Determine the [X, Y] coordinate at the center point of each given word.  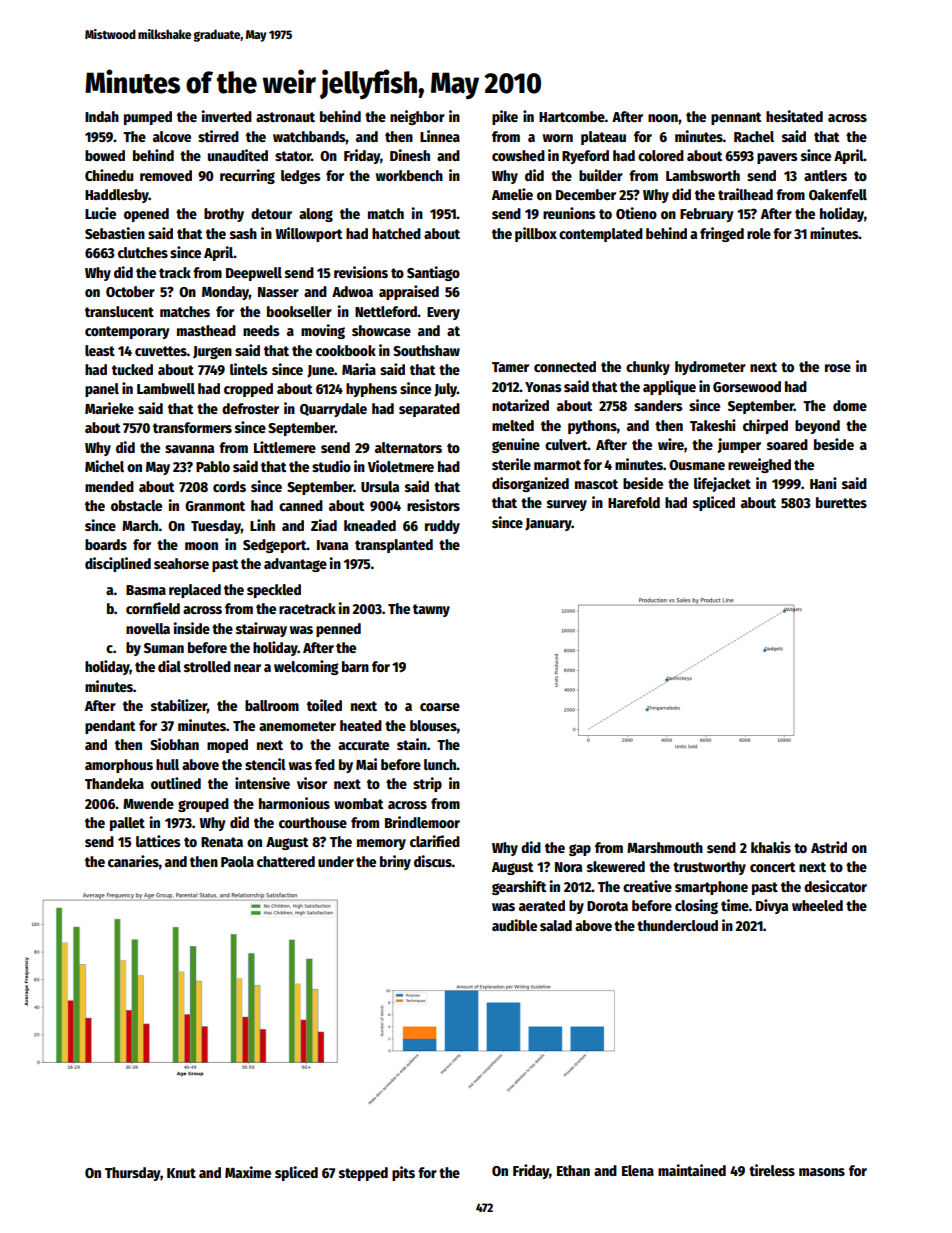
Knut [181, 1173]
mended [109, 486]
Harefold [634, 502]
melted [513, 425]
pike [505, 117]
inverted [226, 116]
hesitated [794, 116]
